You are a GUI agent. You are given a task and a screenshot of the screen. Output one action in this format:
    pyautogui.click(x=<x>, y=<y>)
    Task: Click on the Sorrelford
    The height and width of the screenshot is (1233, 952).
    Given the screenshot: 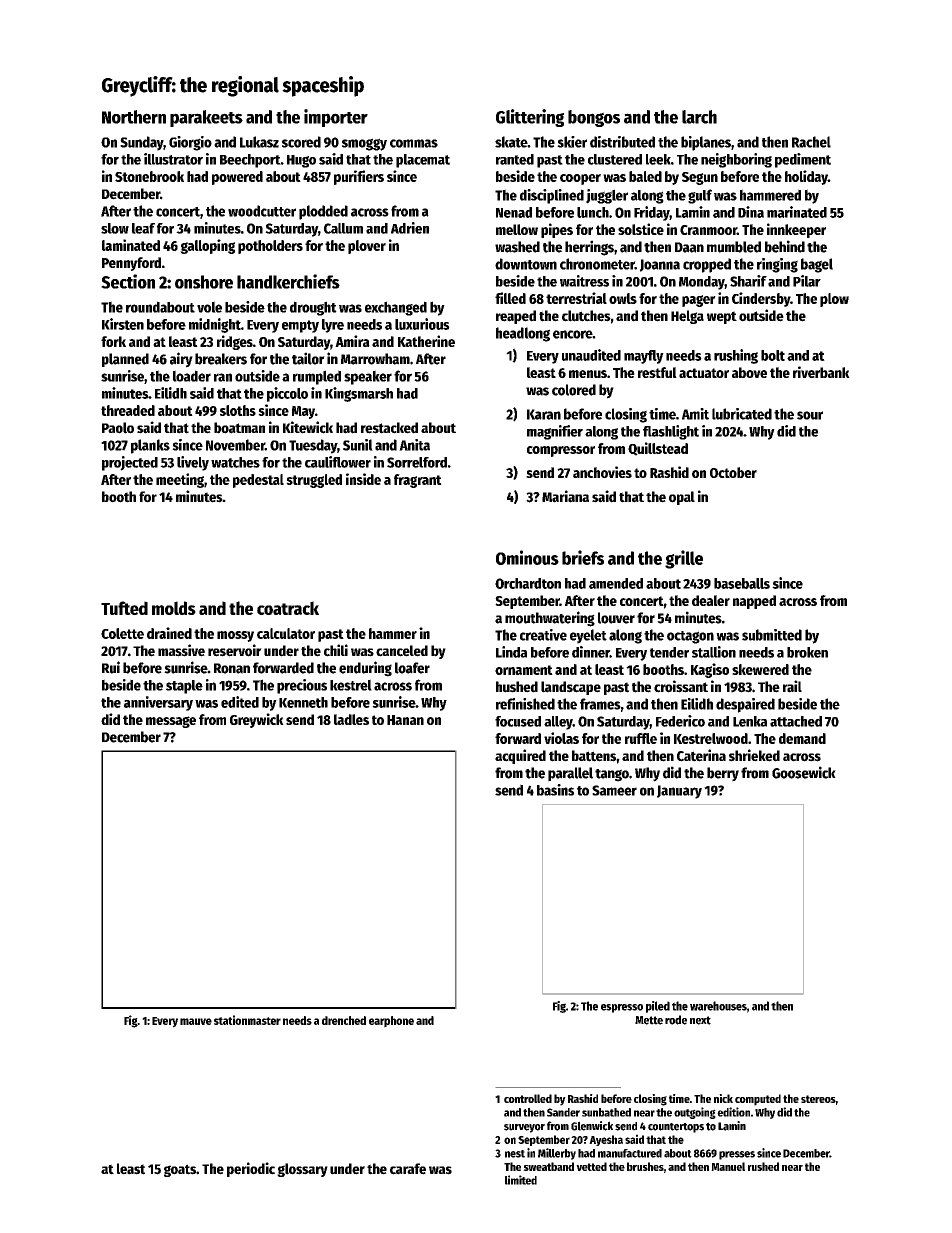 What is the action you would take?
    pyautogui.click(x=417, y=462)
